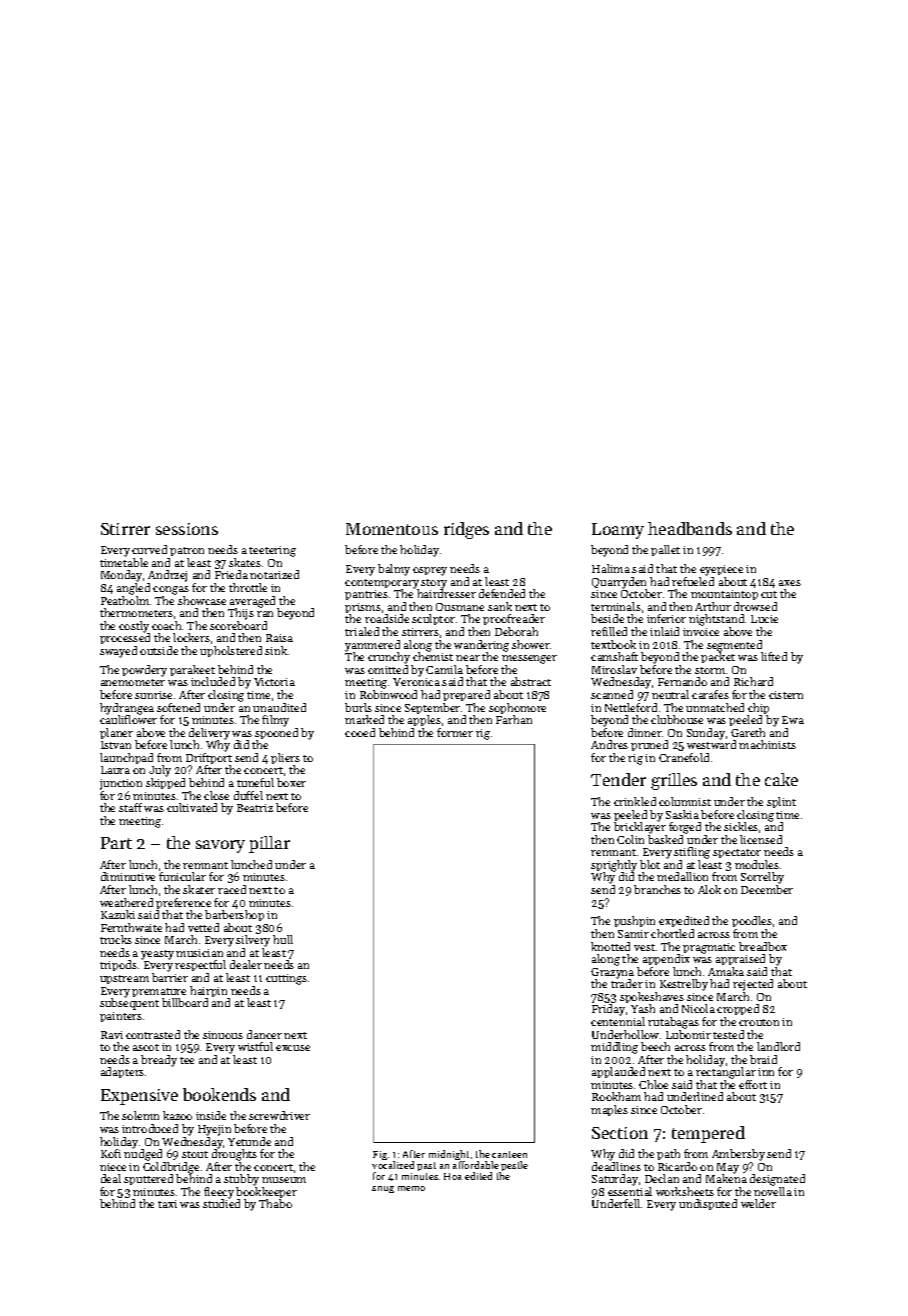  I want to click on screwdriver, so click(279, 1115).
